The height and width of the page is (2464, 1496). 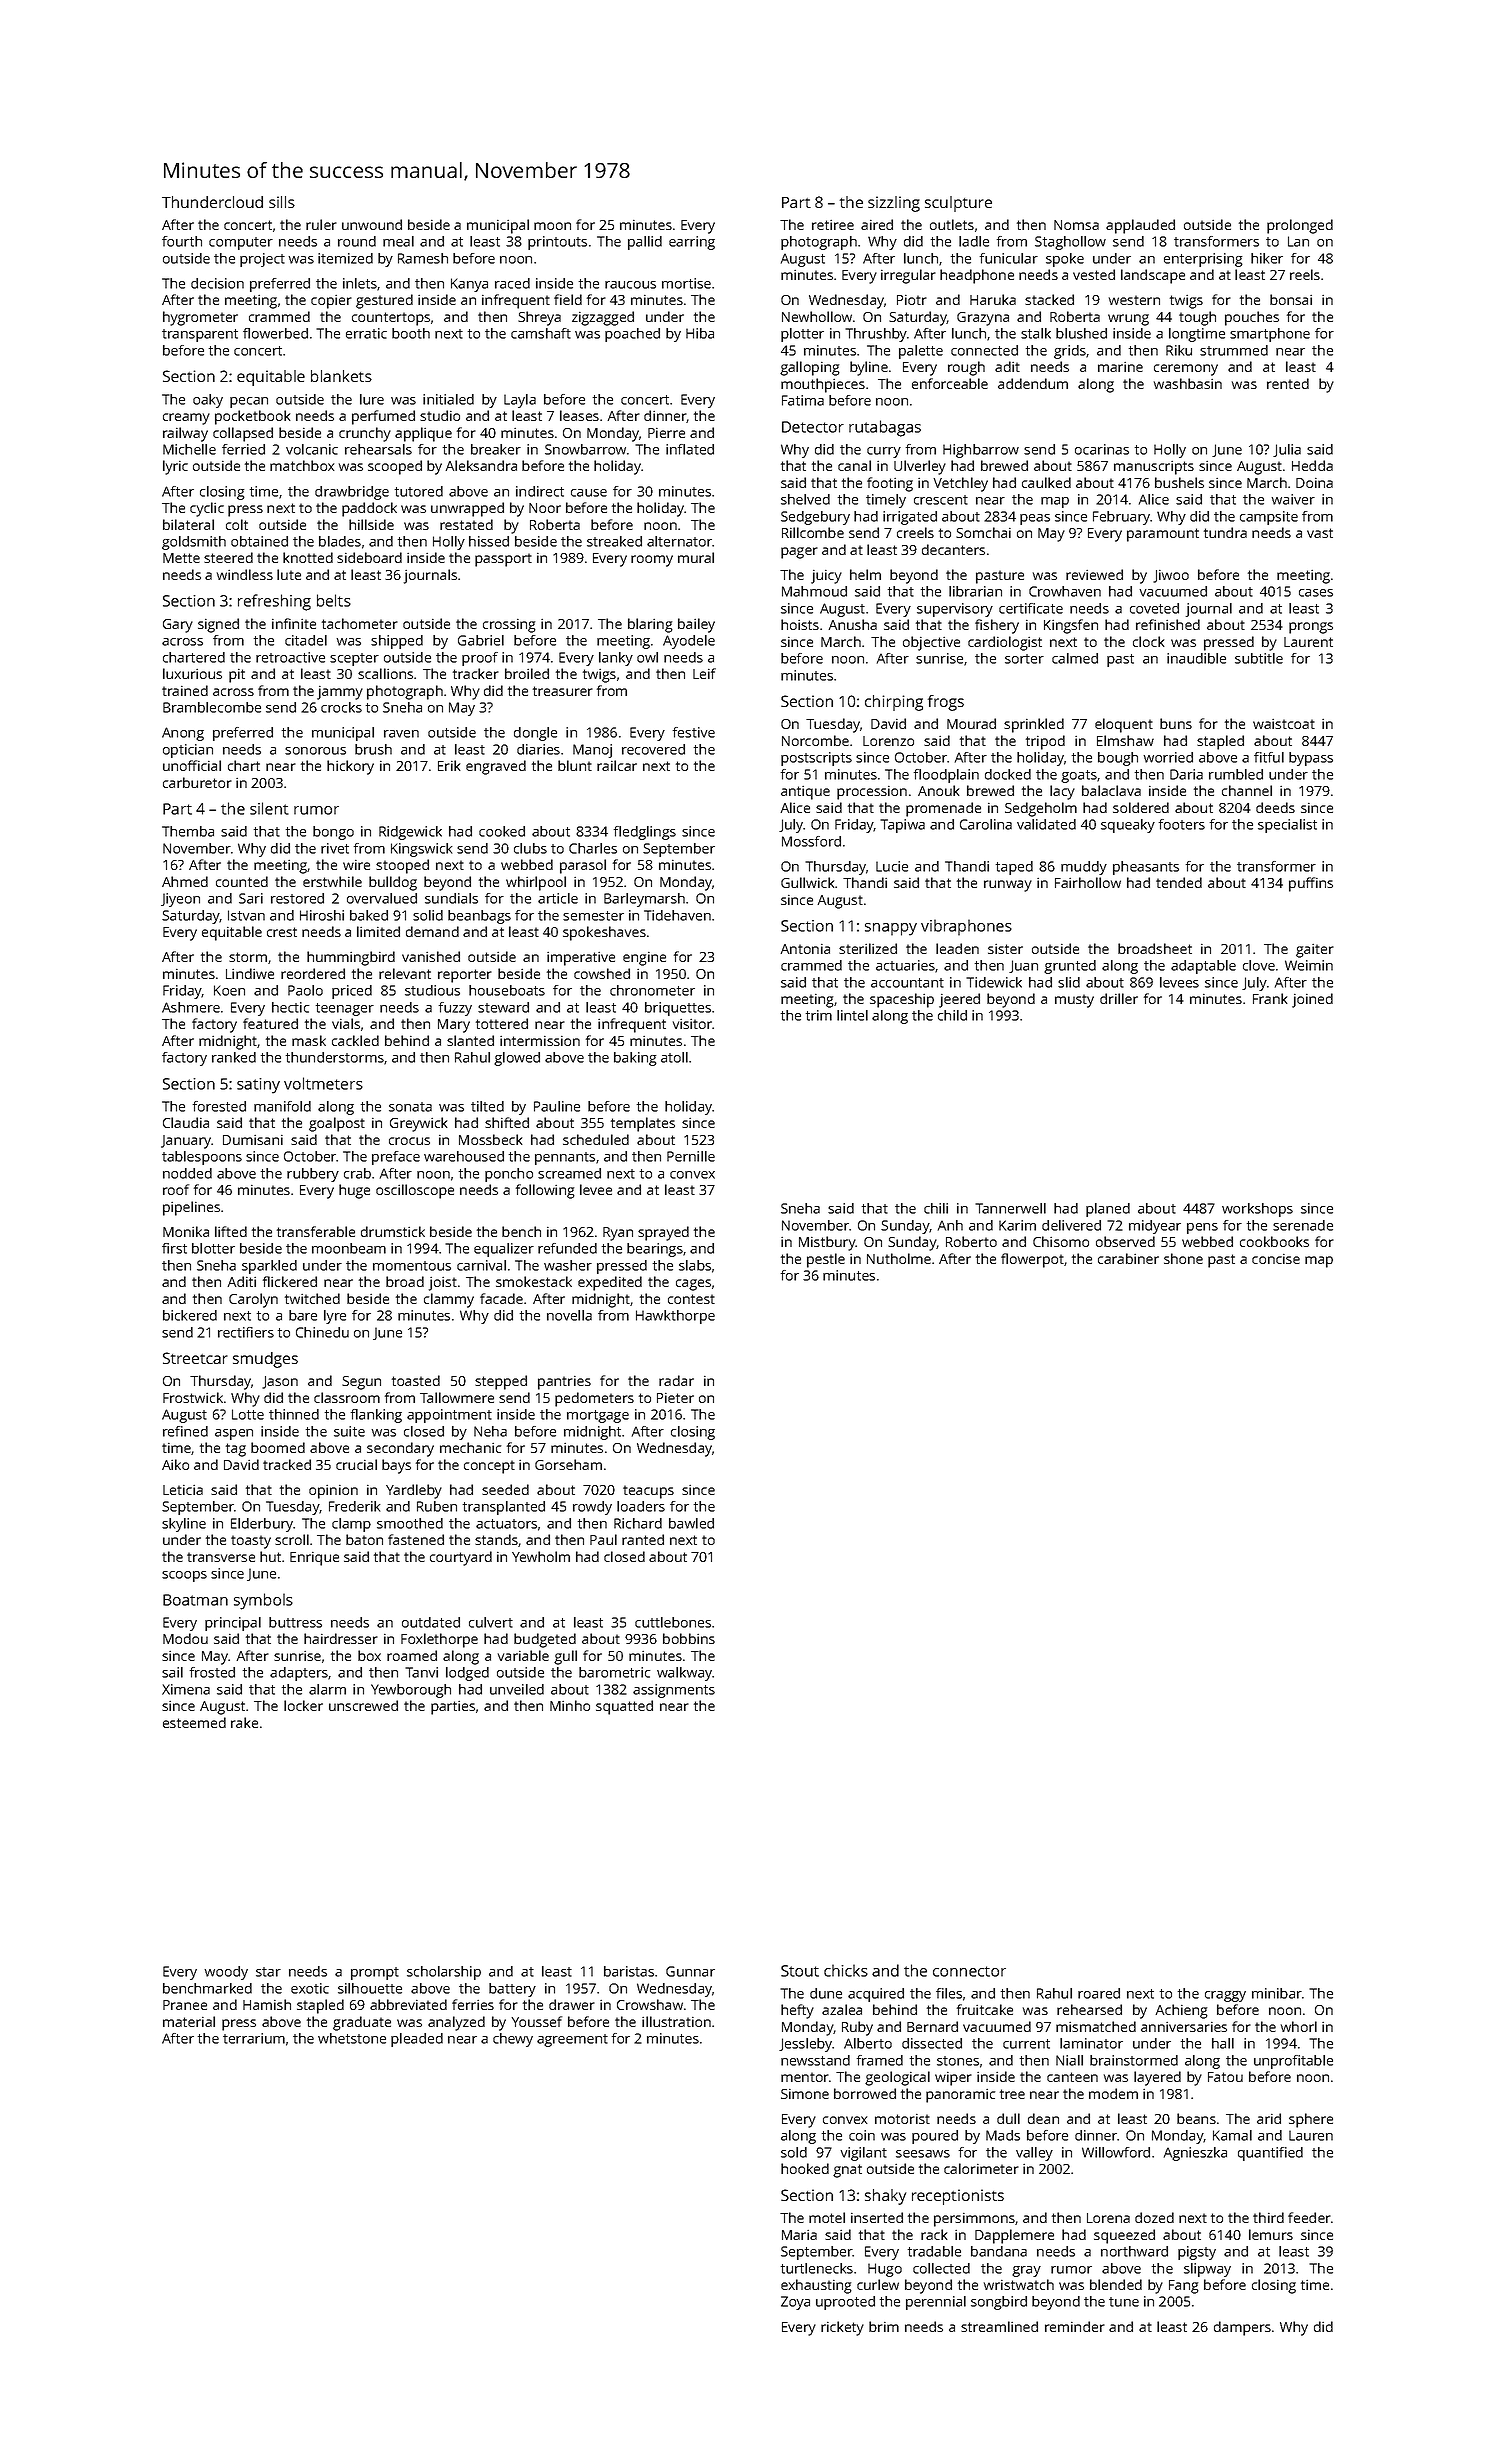 What do you see at coordinates (545, 1640) in the page?
I see `budgeted` at bounding box center [545, 1640].
